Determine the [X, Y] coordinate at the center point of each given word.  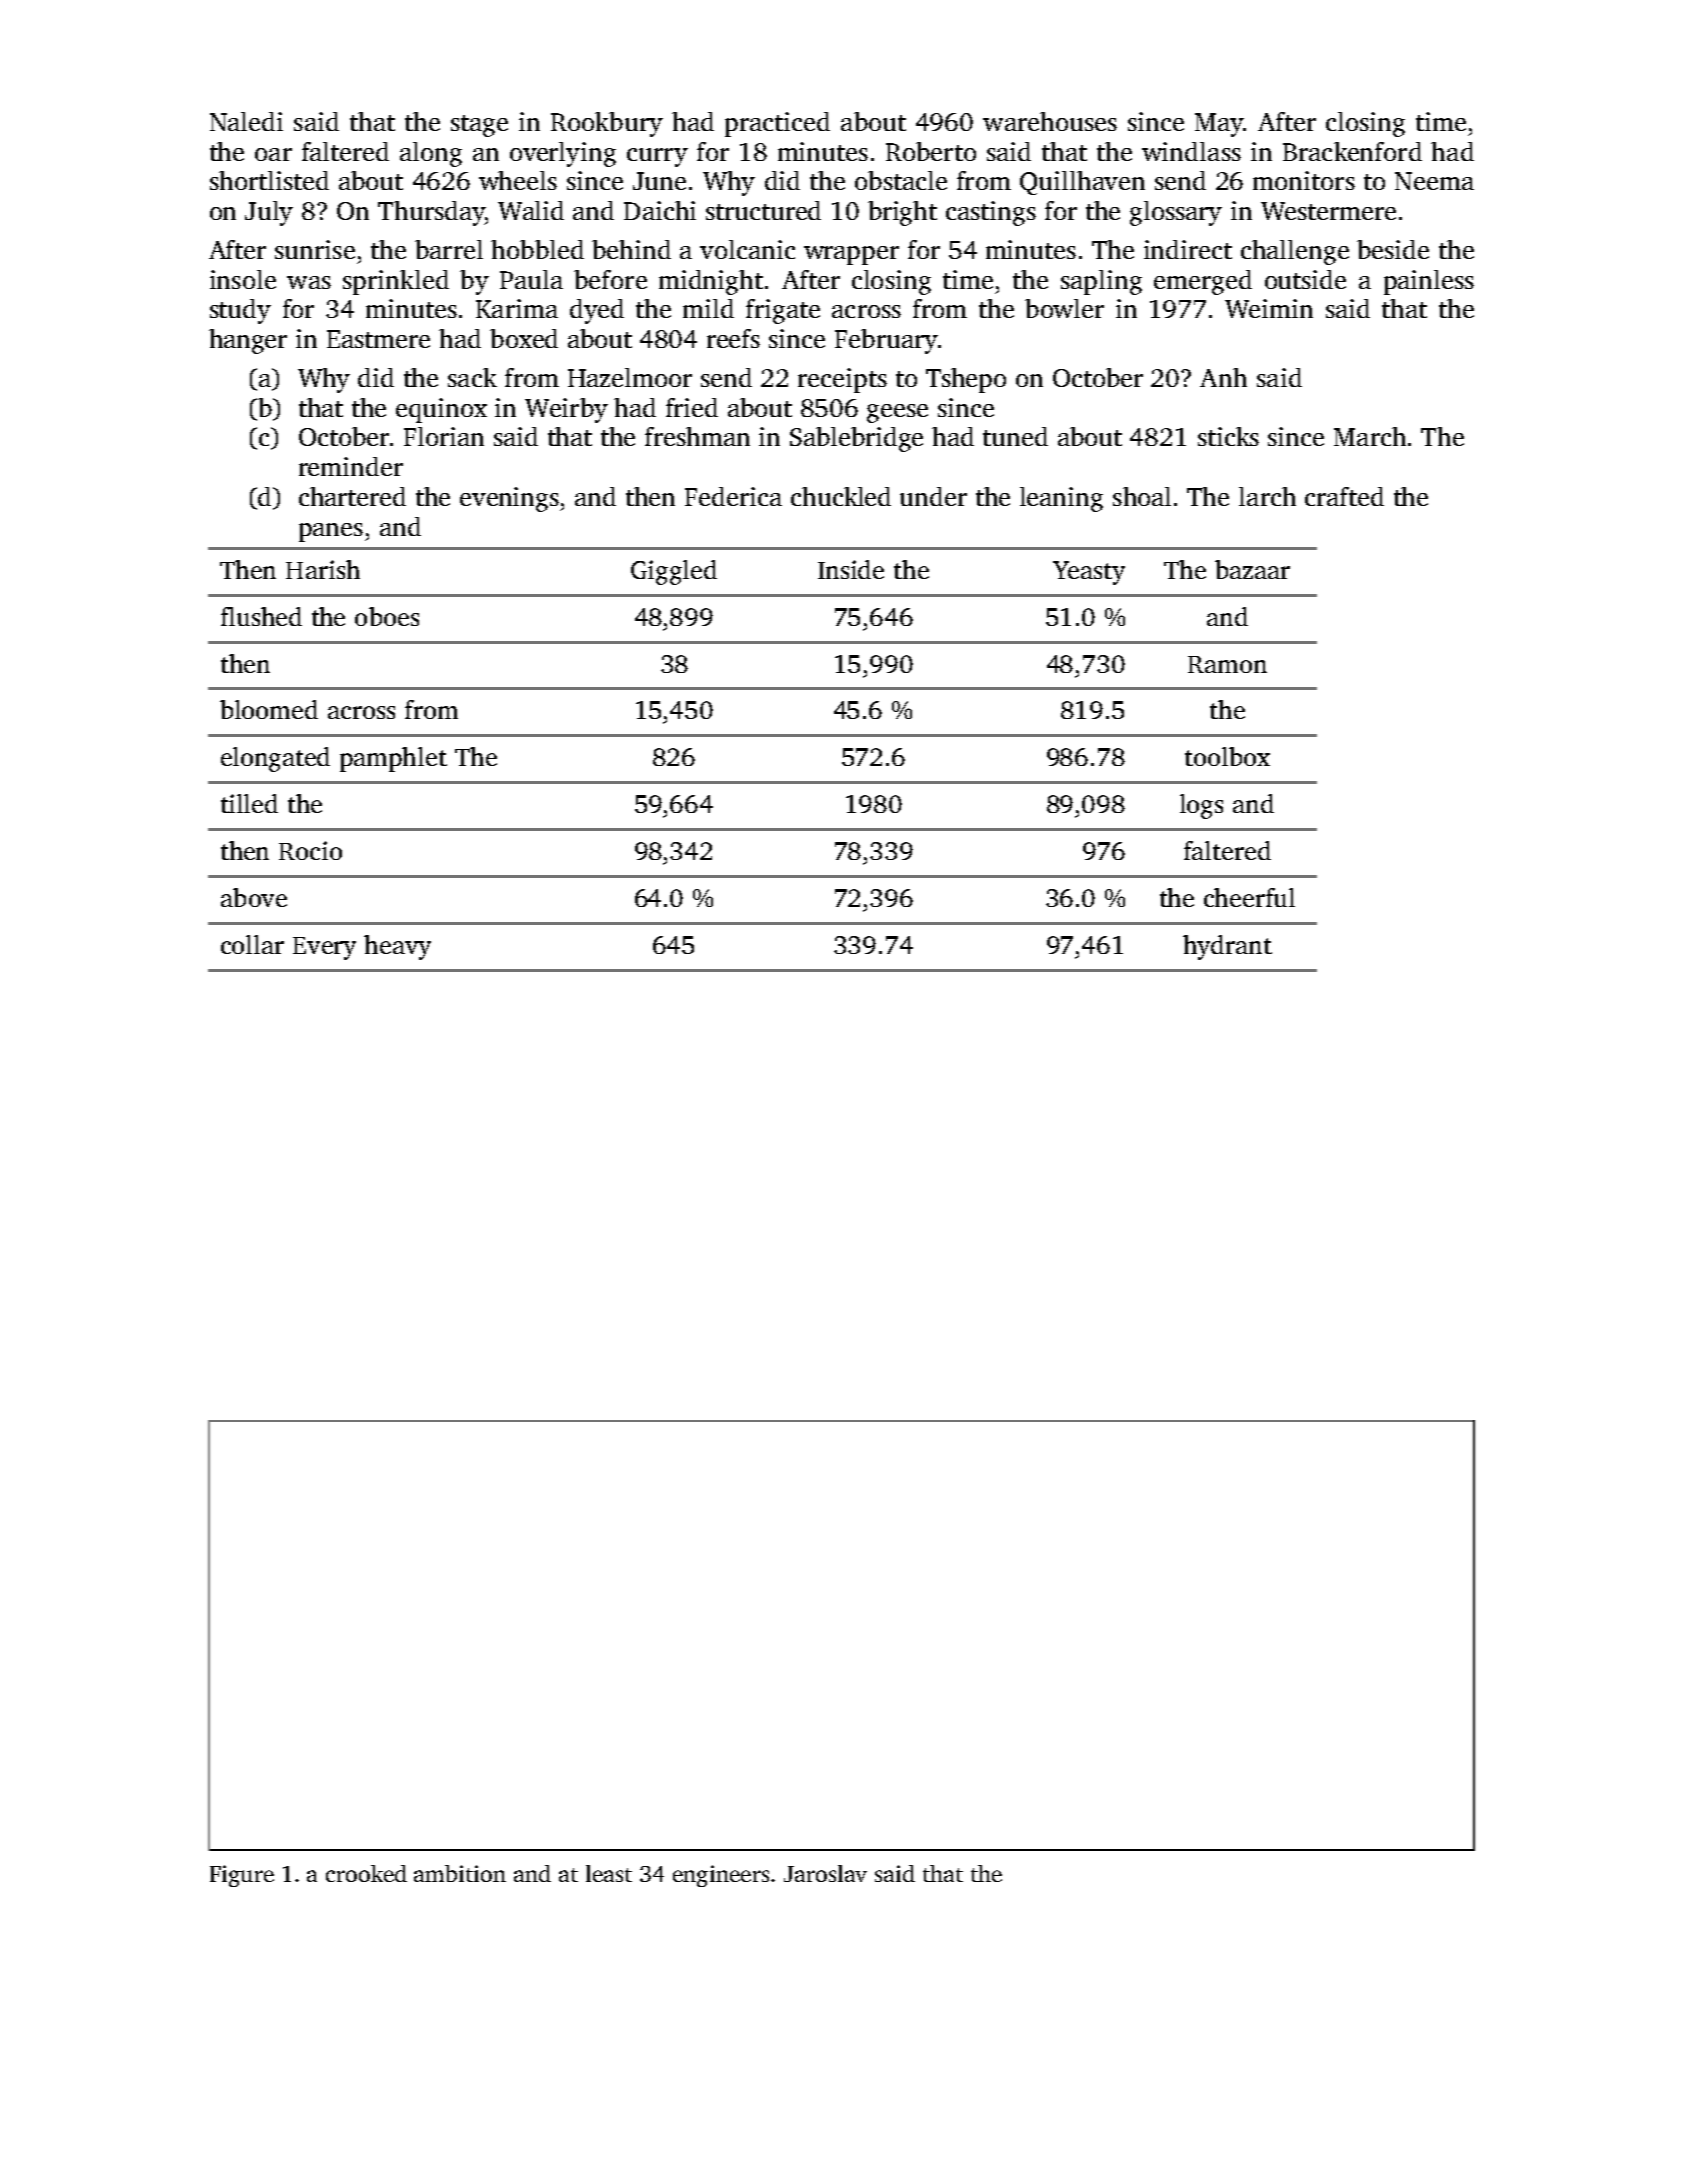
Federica [733, 496]
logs [1201, 806]
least [609, 1873]
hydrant [1227, 947]
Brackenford [1352, 151]
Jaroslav [825, 1873]
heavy [397, 947]
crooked [366, 1873]
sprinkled [396, 282]
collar [252, 944]
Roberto [931, 151]
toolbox [1227, 756]
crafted [1344, 496]
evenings [509, 499]
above [254, 897]
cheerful [1249, 897]
